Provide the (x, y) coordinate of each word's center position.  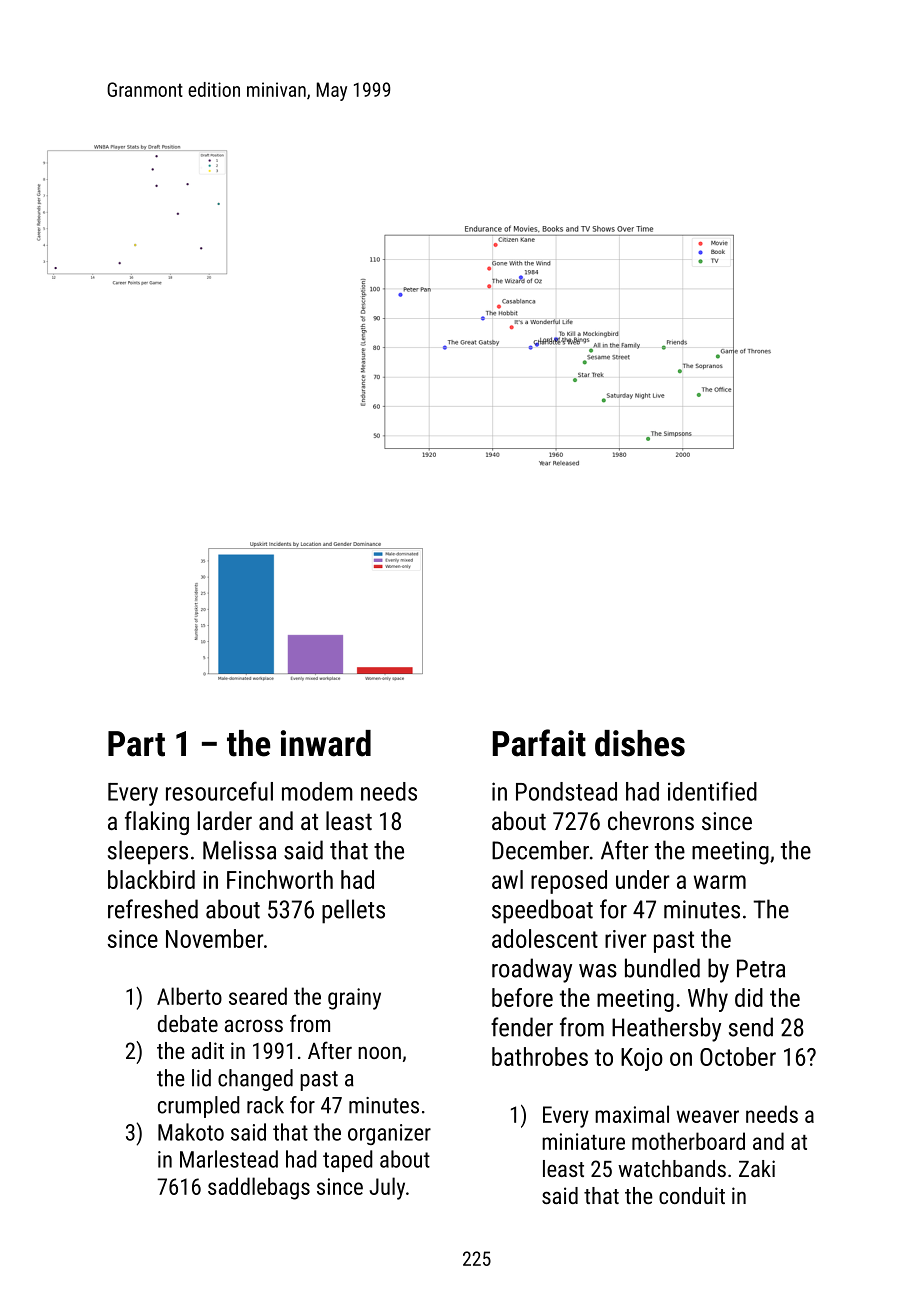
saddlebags (259, 1188)
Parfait (539, 743)
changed (255, 1080)
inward (326, 743)
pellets (353, 911)
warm (720, 882)
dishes (640, 743)
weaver (708, 1116)
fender (522, 1027)
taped (348, 1161)
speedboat (542, 911)
